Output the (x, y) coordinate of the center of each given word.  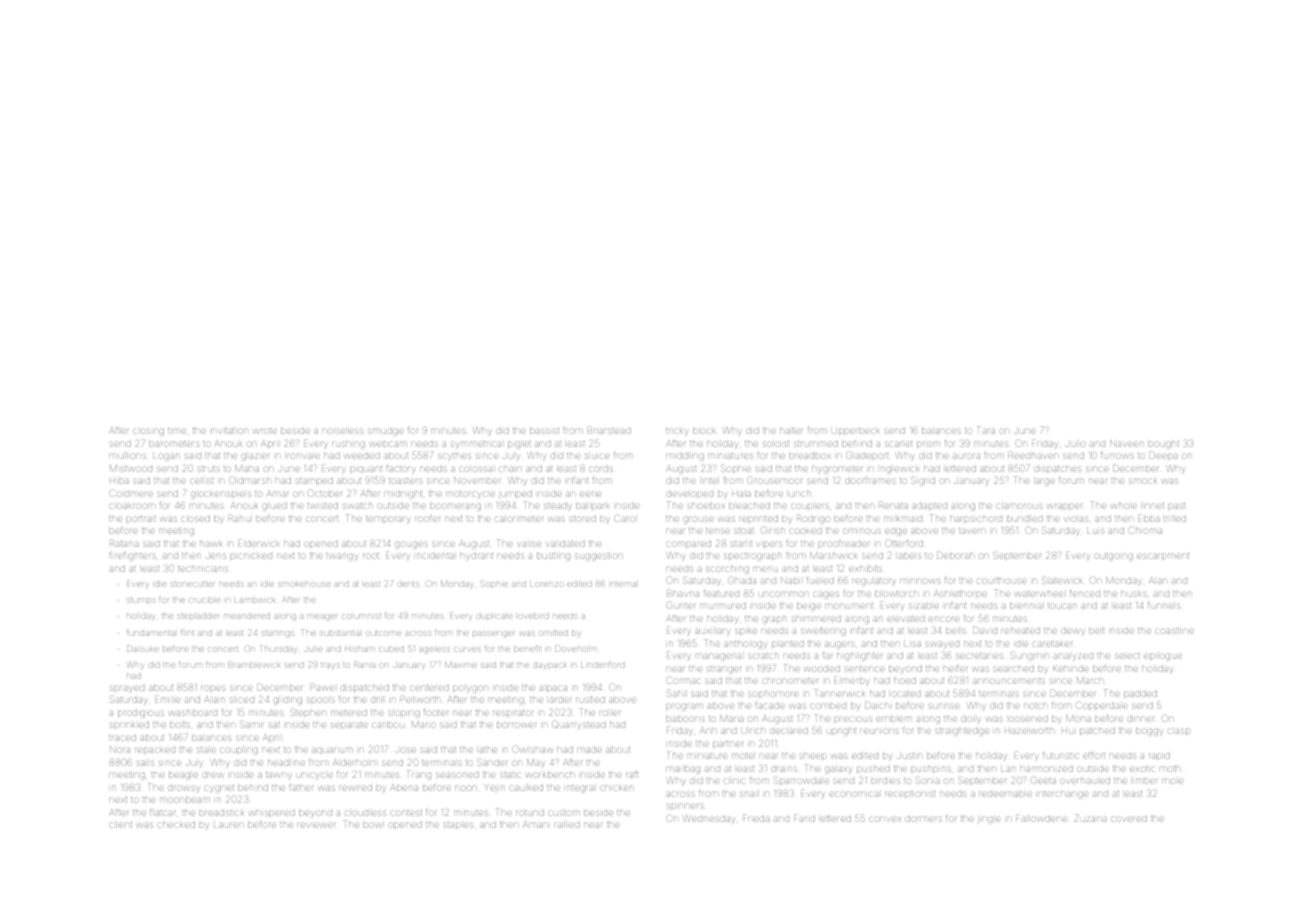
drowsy (183, 789)
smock (1143, 481)
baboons (685, 719)
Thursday (278, 649)
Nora (120, 749)
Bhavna (683, 593)
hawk (211, 544)
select (1127, 656)
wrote (265, 431)
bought (1163, 445)
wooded (822, 669)
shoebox (707, 506)
